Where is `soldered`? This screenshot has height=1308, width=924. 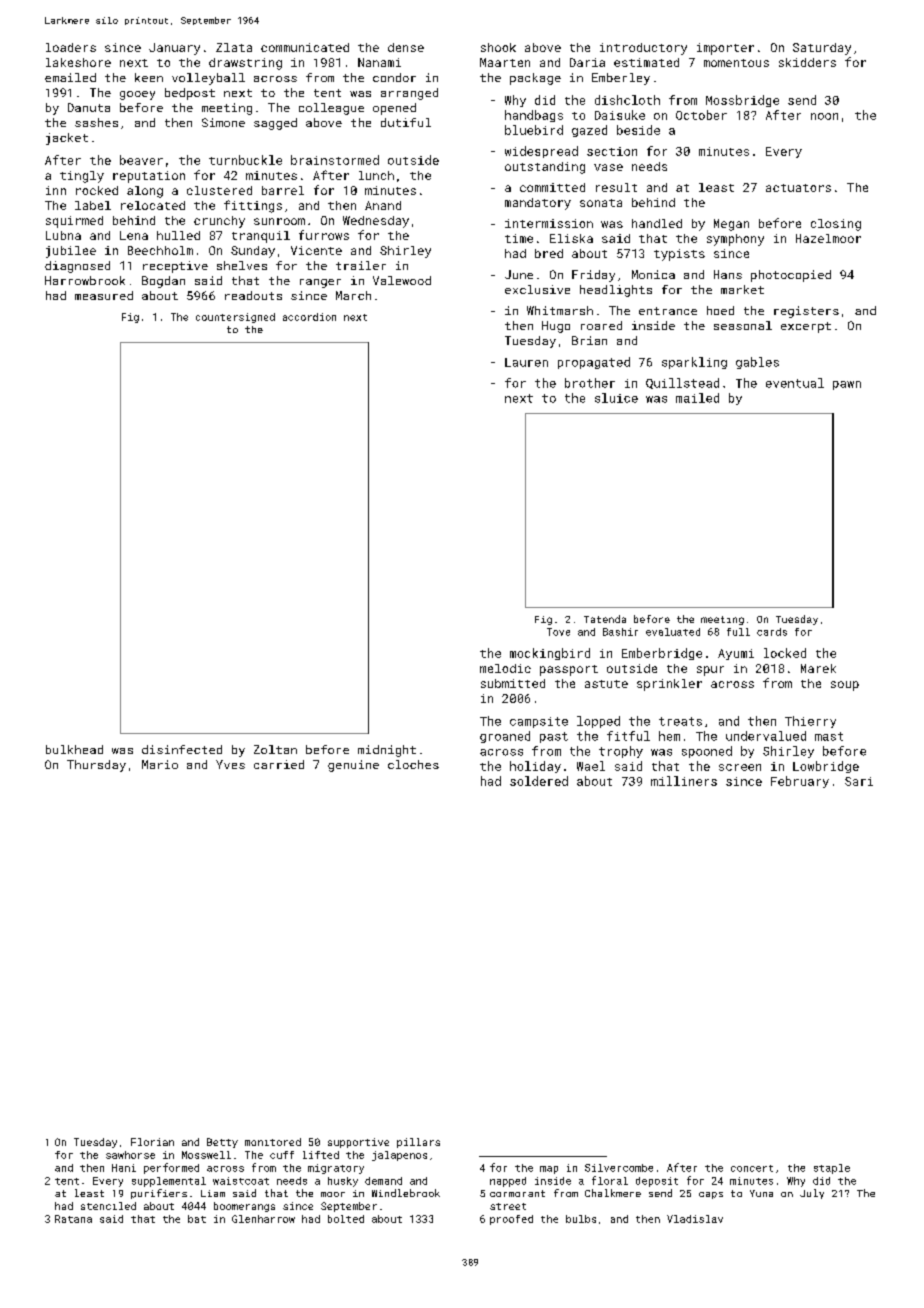 soldered is located at coordinates (539, 781).
